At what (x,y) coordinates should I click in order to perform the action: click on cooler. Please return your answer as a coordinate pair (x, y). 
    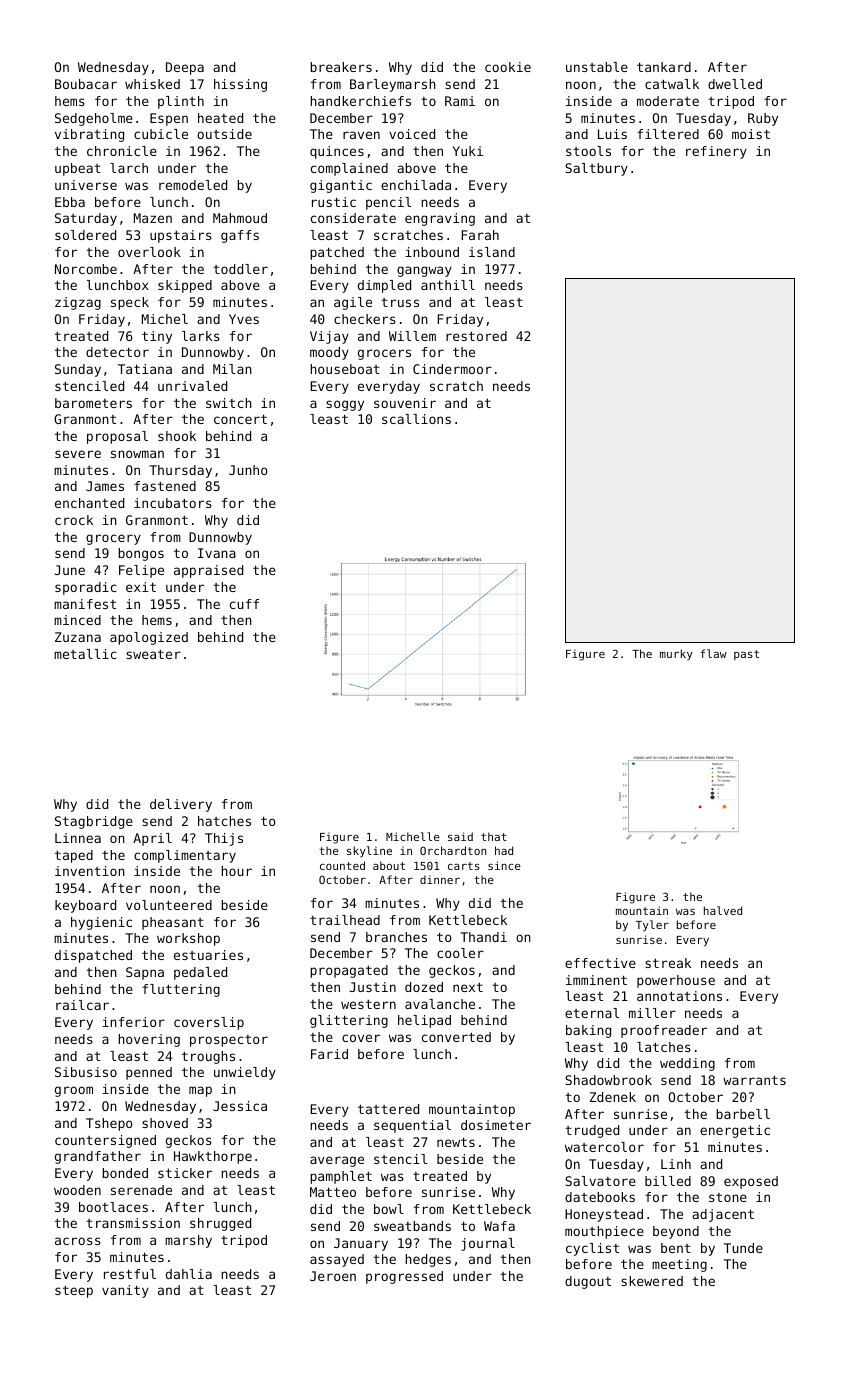
    Looking at the image, I should click on (460, 953).
